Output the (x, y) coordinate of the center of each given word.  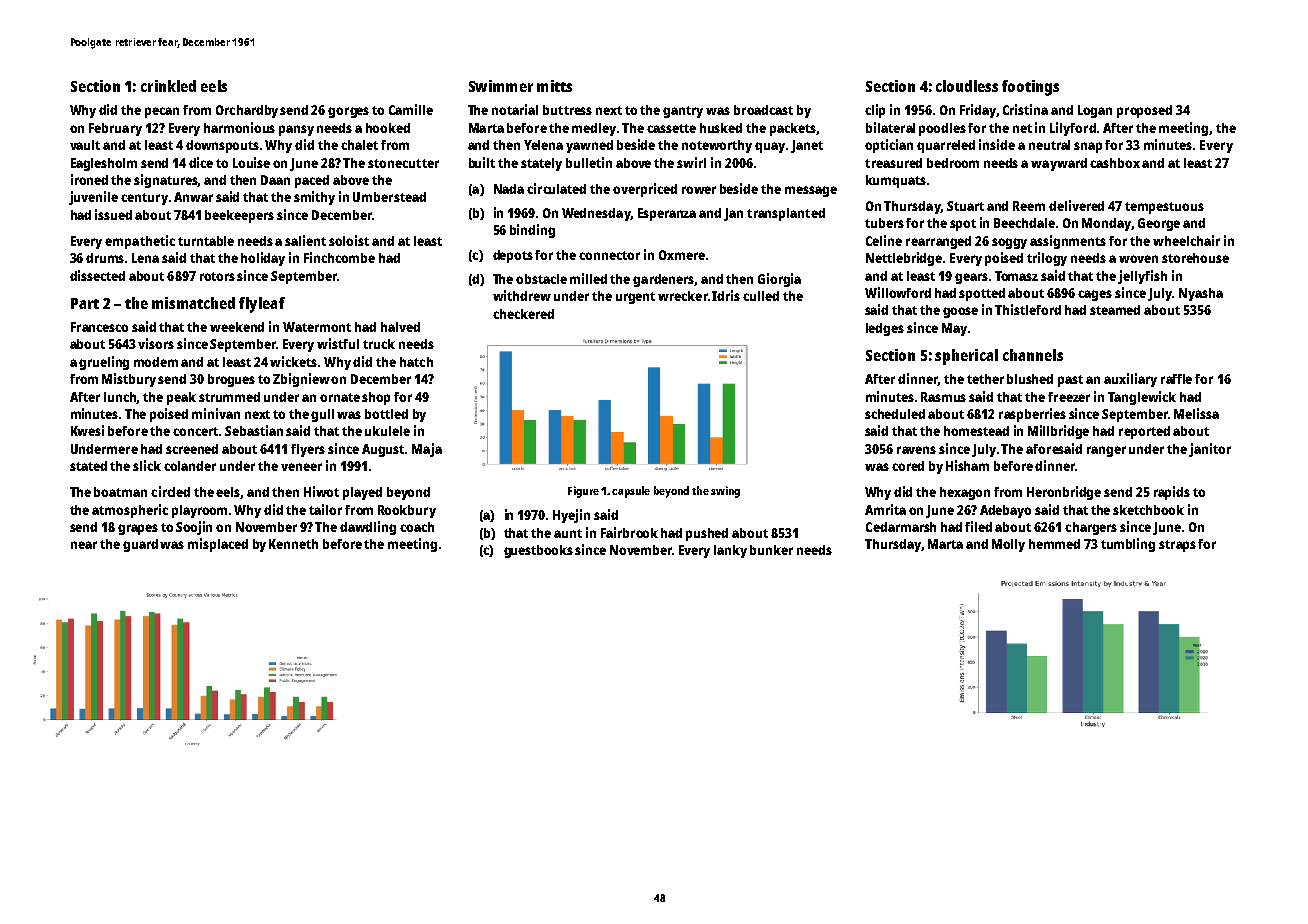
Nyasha (1201, 294)
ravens (916, 450)
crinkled (168, 86)
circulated (556, 188)
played (362, 493)
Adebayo (1005, 511)
